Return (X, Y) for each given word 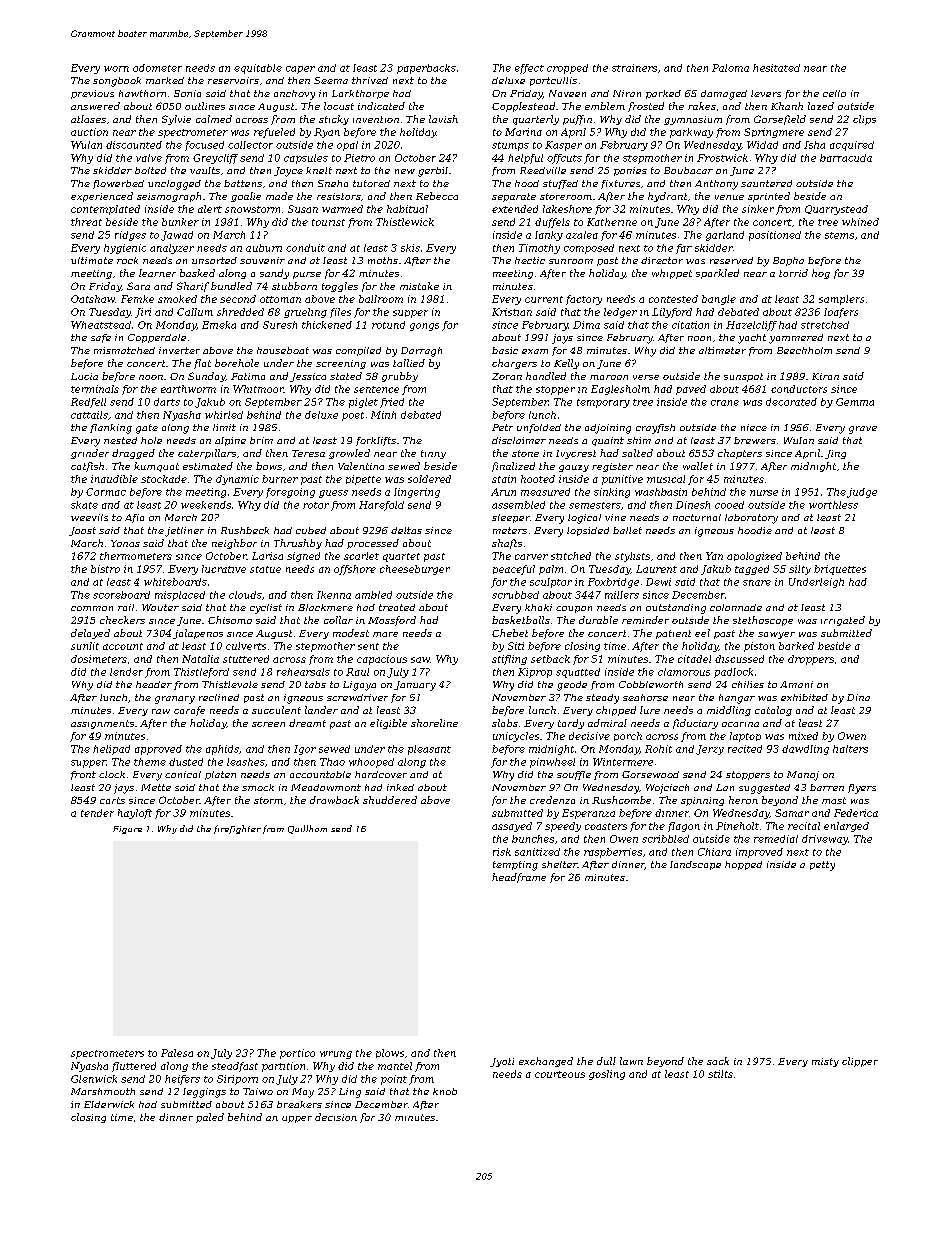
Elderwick (109, 1104)
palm (551, 570)
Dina (858, 697)
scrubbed (515, 595)
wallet (698, 466)
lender (126, 672)
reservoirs (233, 80)
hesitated (776, 68)
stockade (164, 479)
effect (529, 69)
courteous (560, 1074)
